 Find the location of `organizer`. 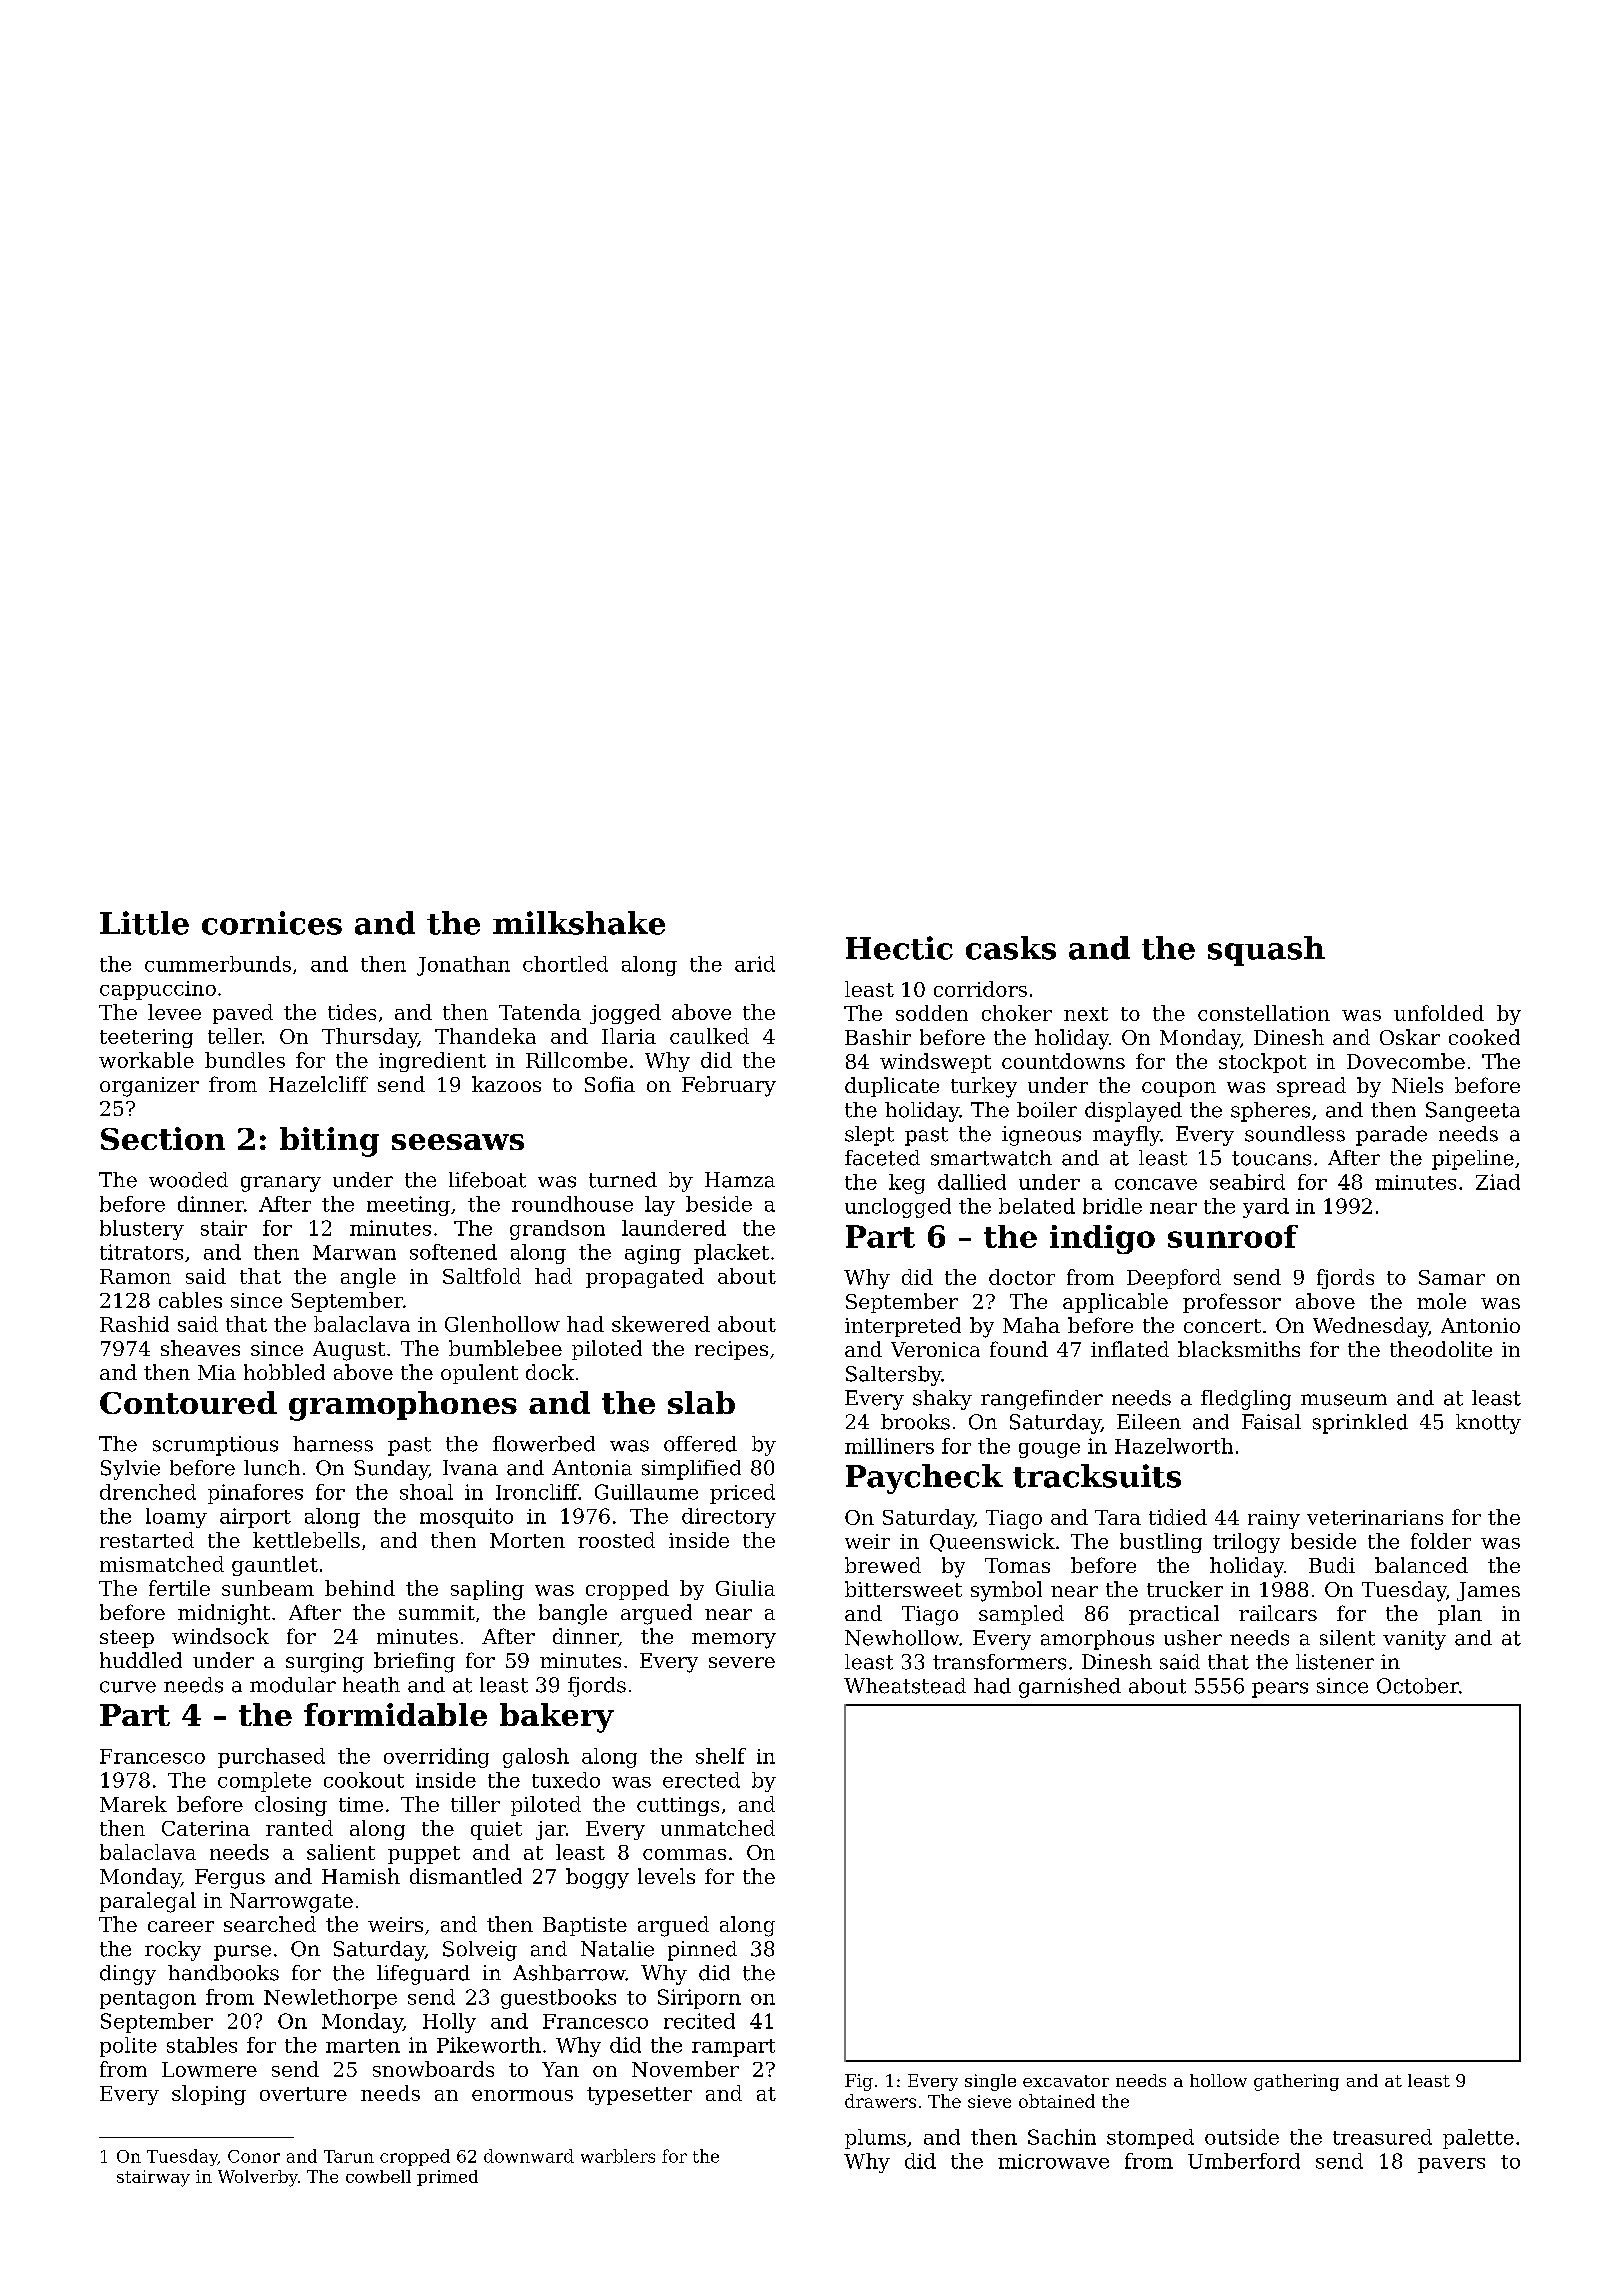

organizer is located at coordinates (149, 1087).
